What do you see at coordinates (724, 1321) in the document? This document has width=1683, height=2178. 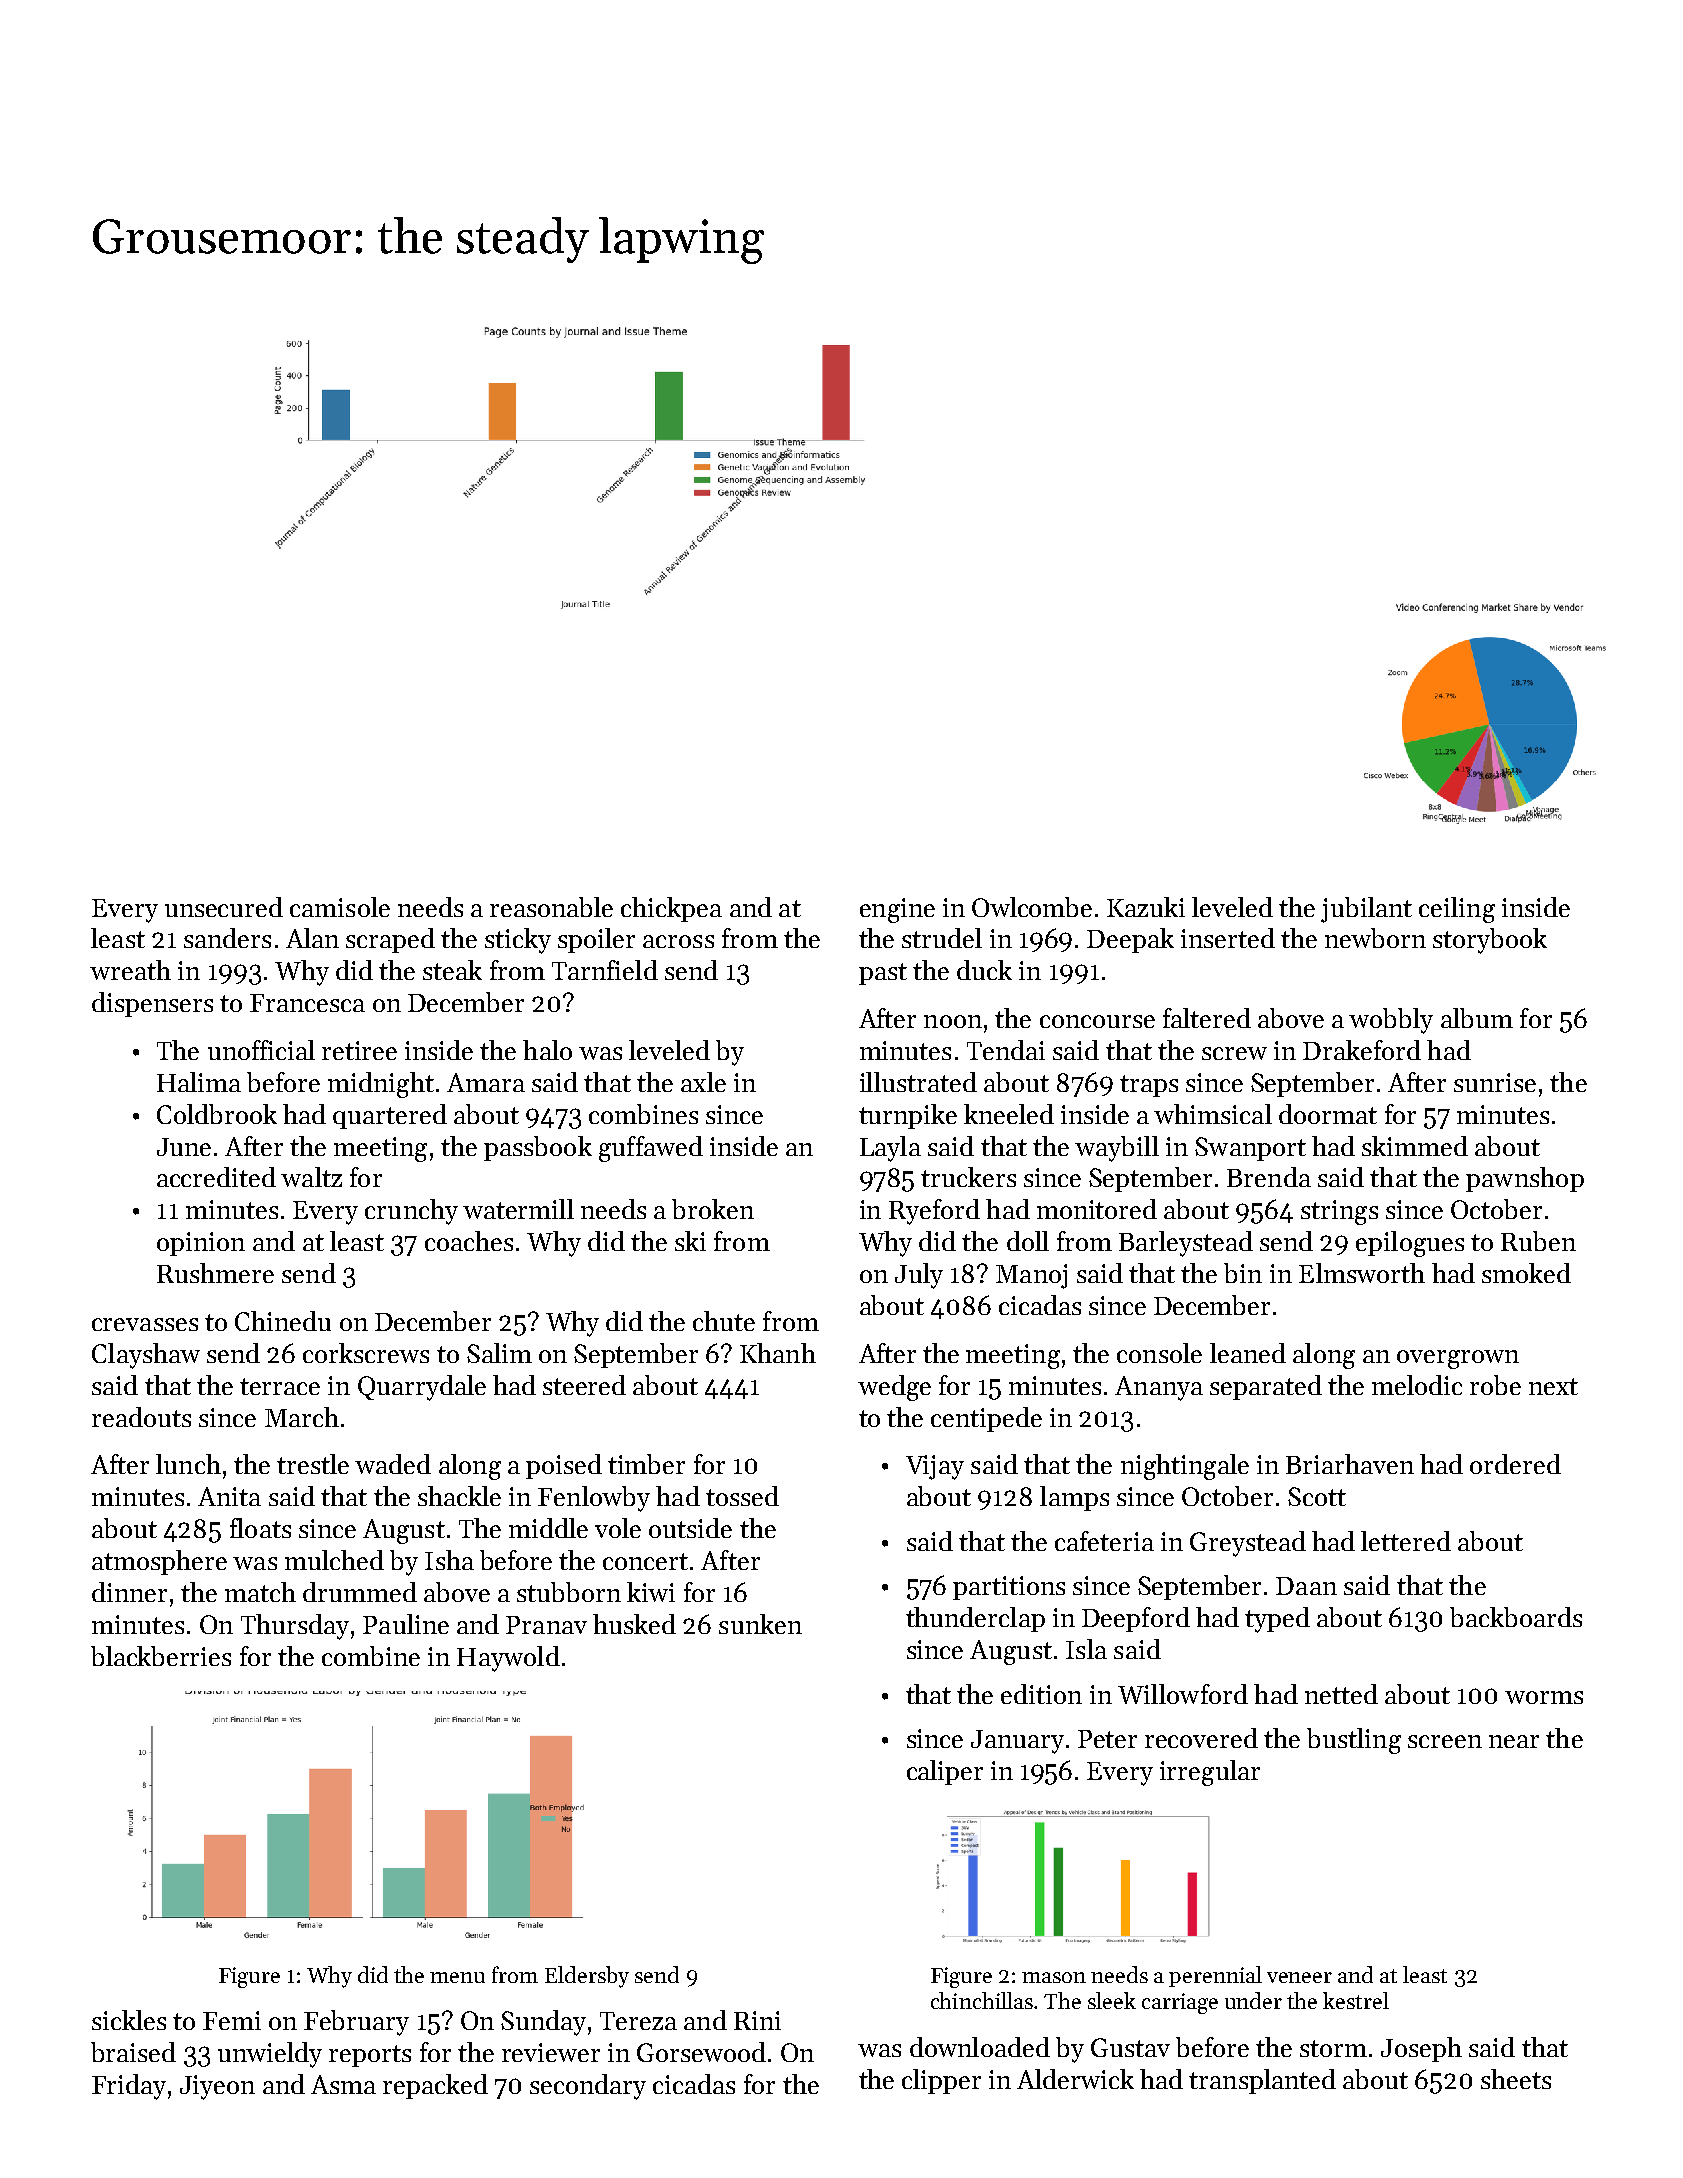 I see `chute` at bounding box center [724, 1321].
